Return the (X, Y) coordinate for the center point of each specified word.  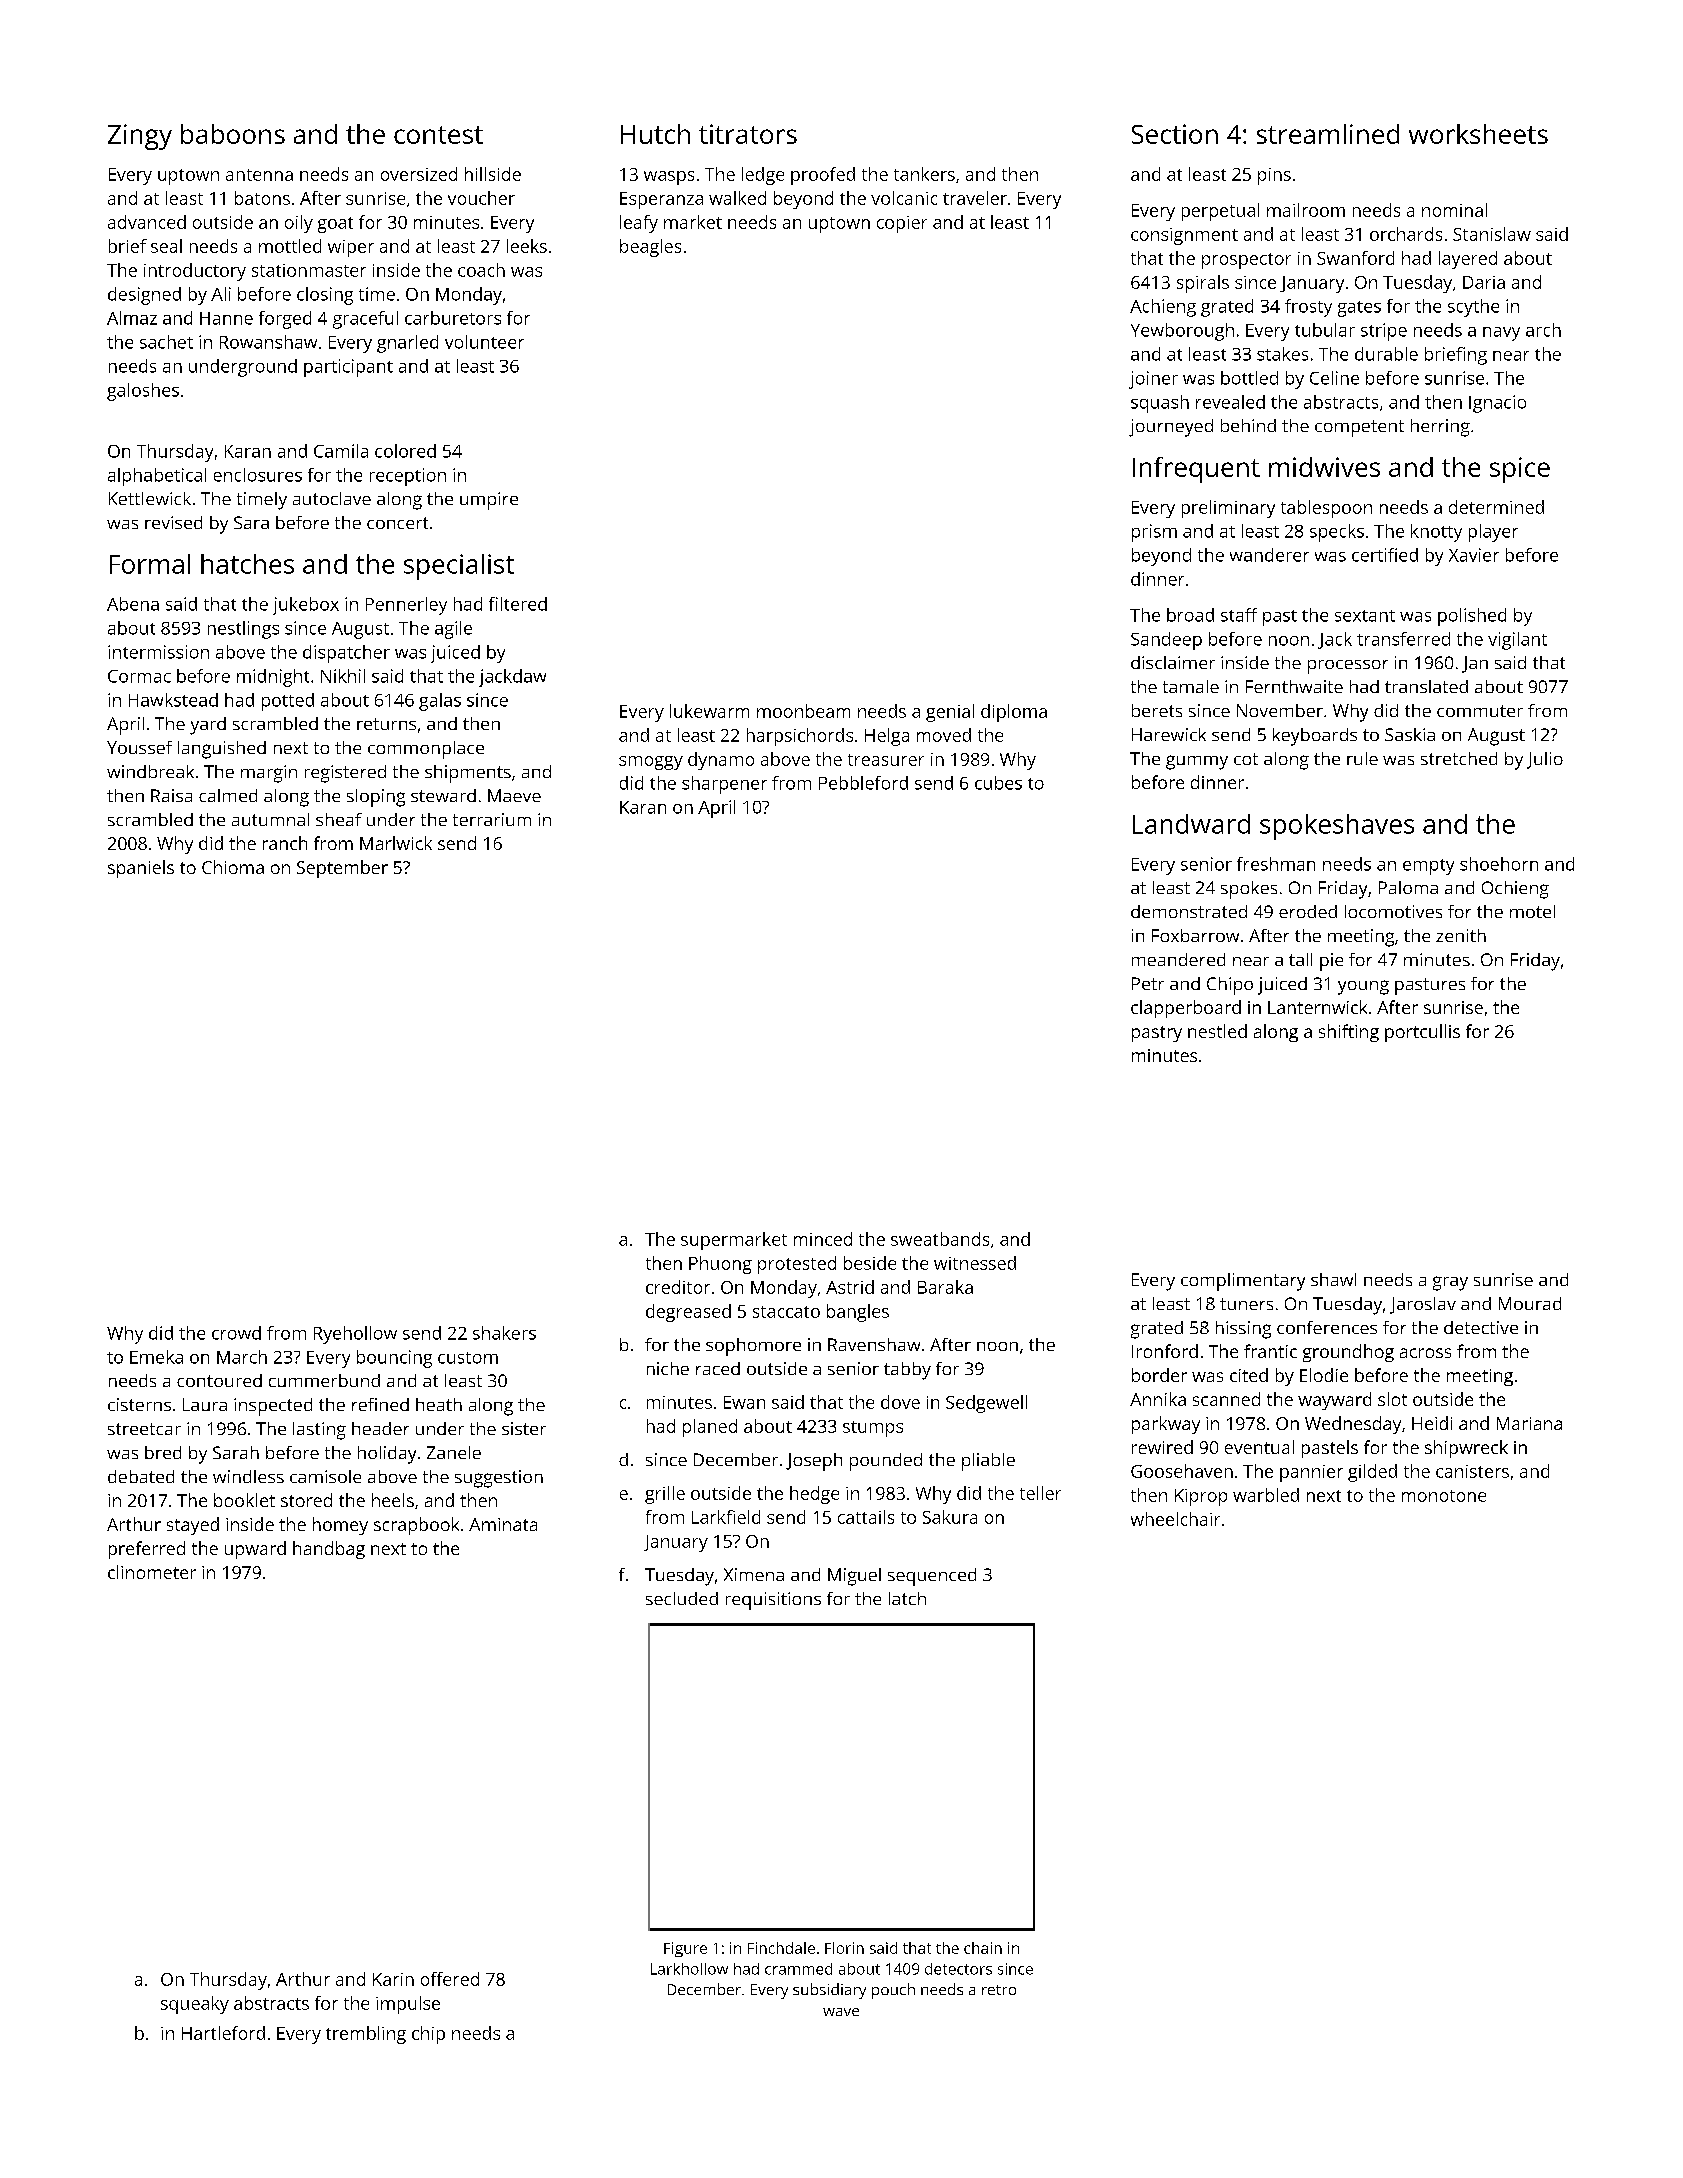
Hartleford (223, 2033)
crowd (236, 1333)
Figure (685, 1949)
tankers (924, 174)
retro (999, 1990)
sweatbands (940, 1239)
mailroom (1306, 210)
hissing (1243, 1330)
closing (325, 296)
